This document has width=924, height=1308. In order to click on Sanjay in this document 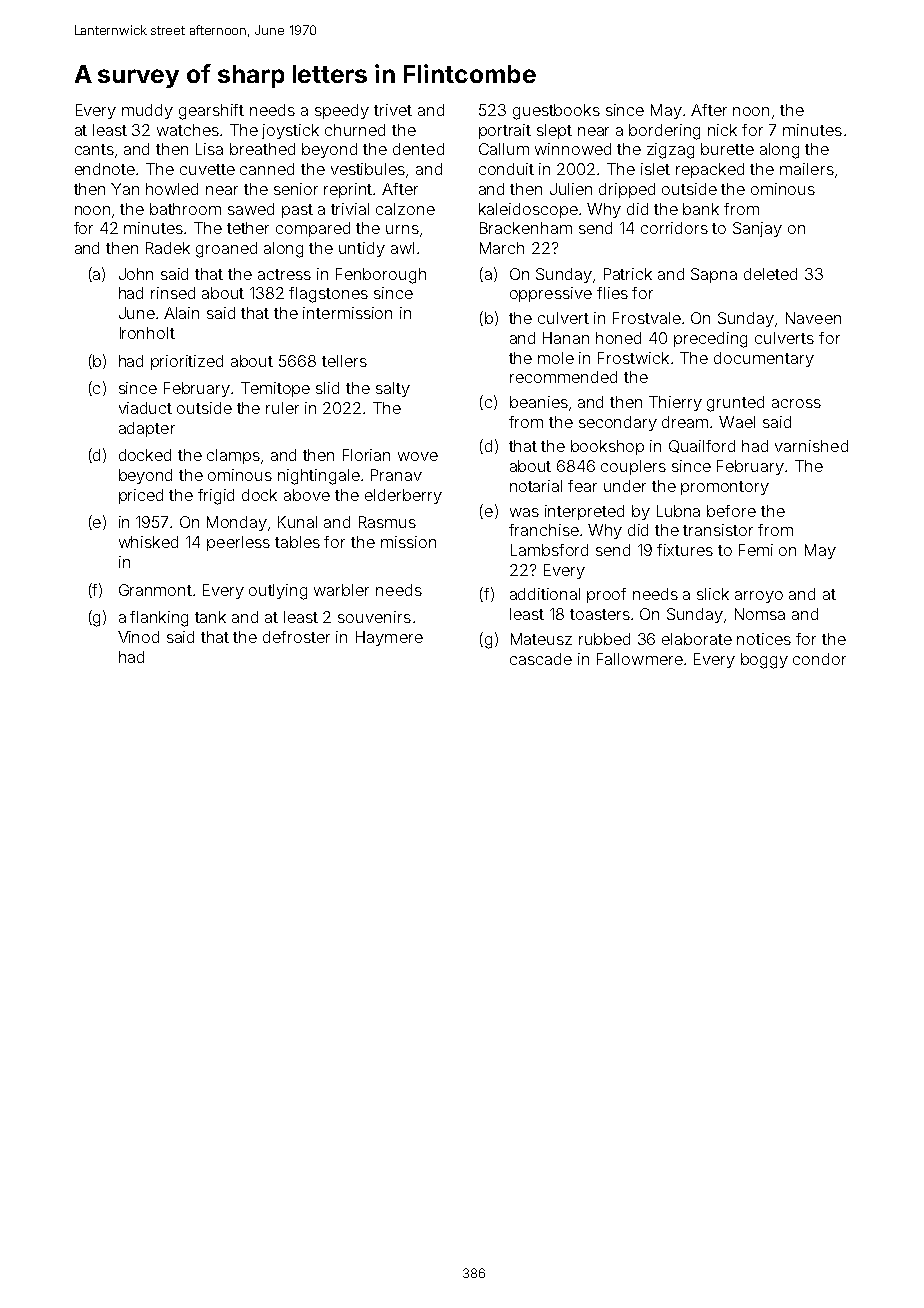, I will do `click(757, 229)`.
